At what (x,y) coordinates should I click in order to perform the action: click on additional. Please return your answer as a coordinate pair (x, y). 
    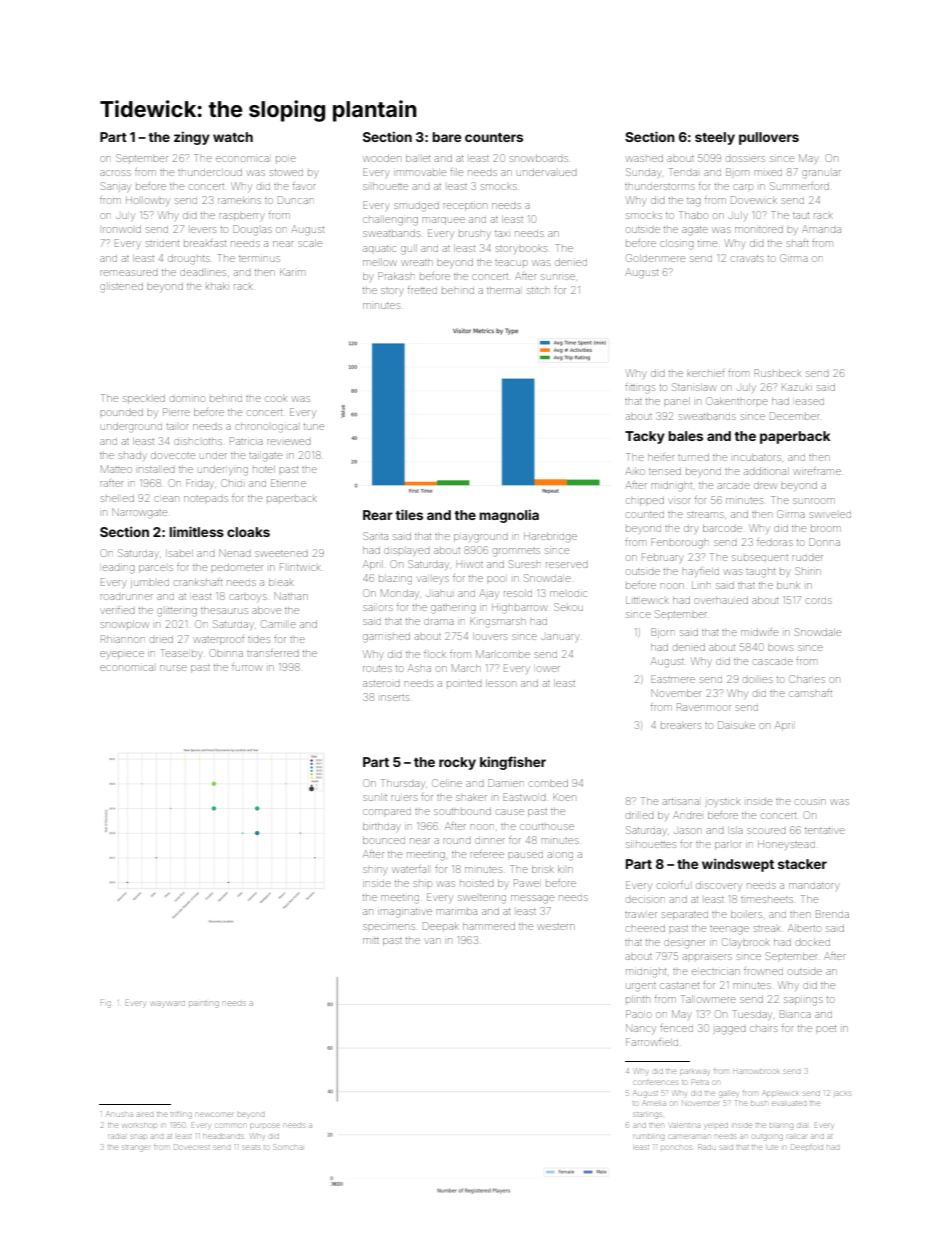
    Looking at the image, I should click on (766, 471).
